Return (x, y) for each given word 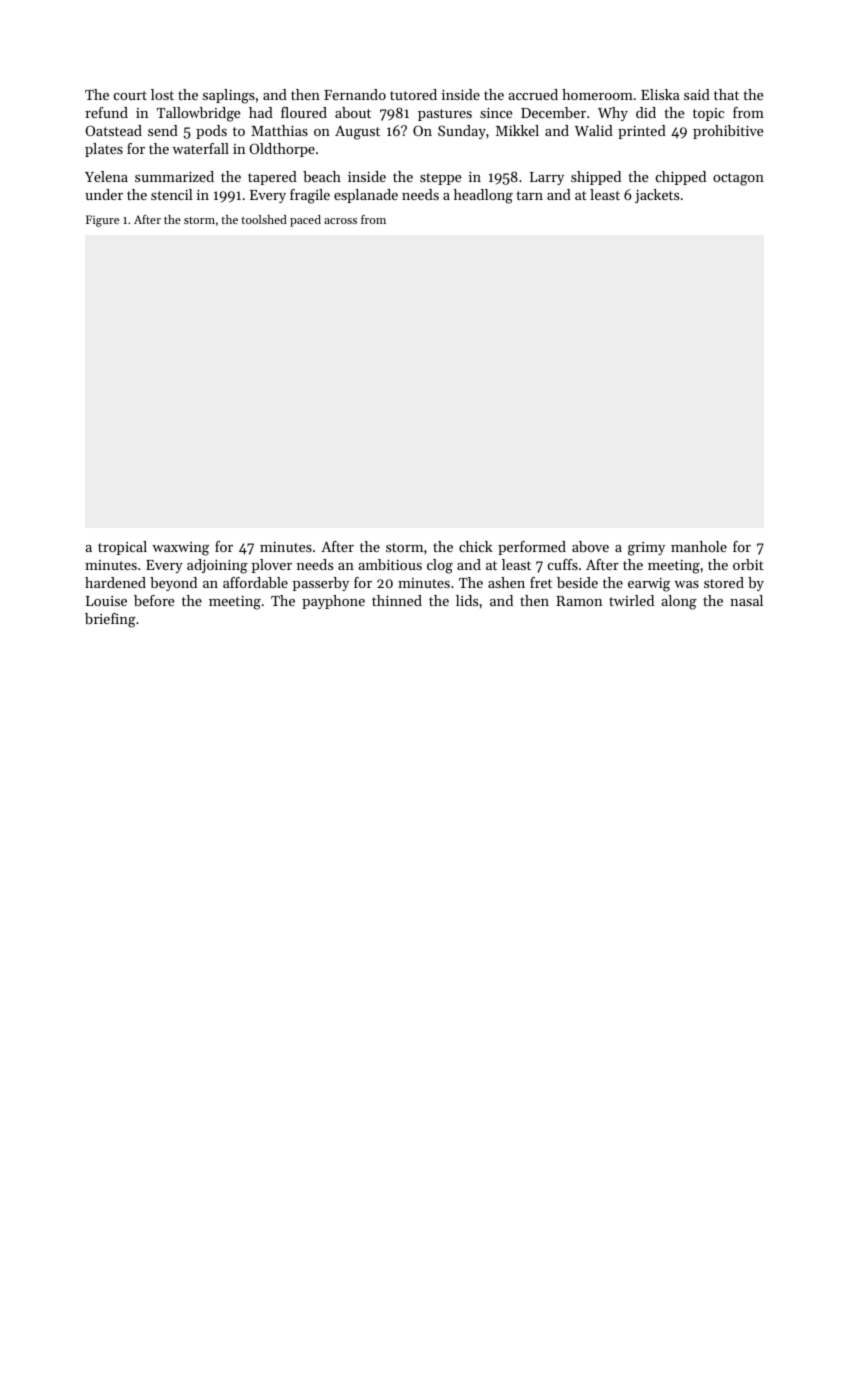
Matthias (279, 130)
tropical (122, 548)
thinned (397, 600)
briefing (110, 620)
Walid (593, 130)
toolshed (264, 219)
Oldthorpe (282, 150)
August (357, 133)
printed (642, 132)
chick (475, 546)
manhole (699, 546)
